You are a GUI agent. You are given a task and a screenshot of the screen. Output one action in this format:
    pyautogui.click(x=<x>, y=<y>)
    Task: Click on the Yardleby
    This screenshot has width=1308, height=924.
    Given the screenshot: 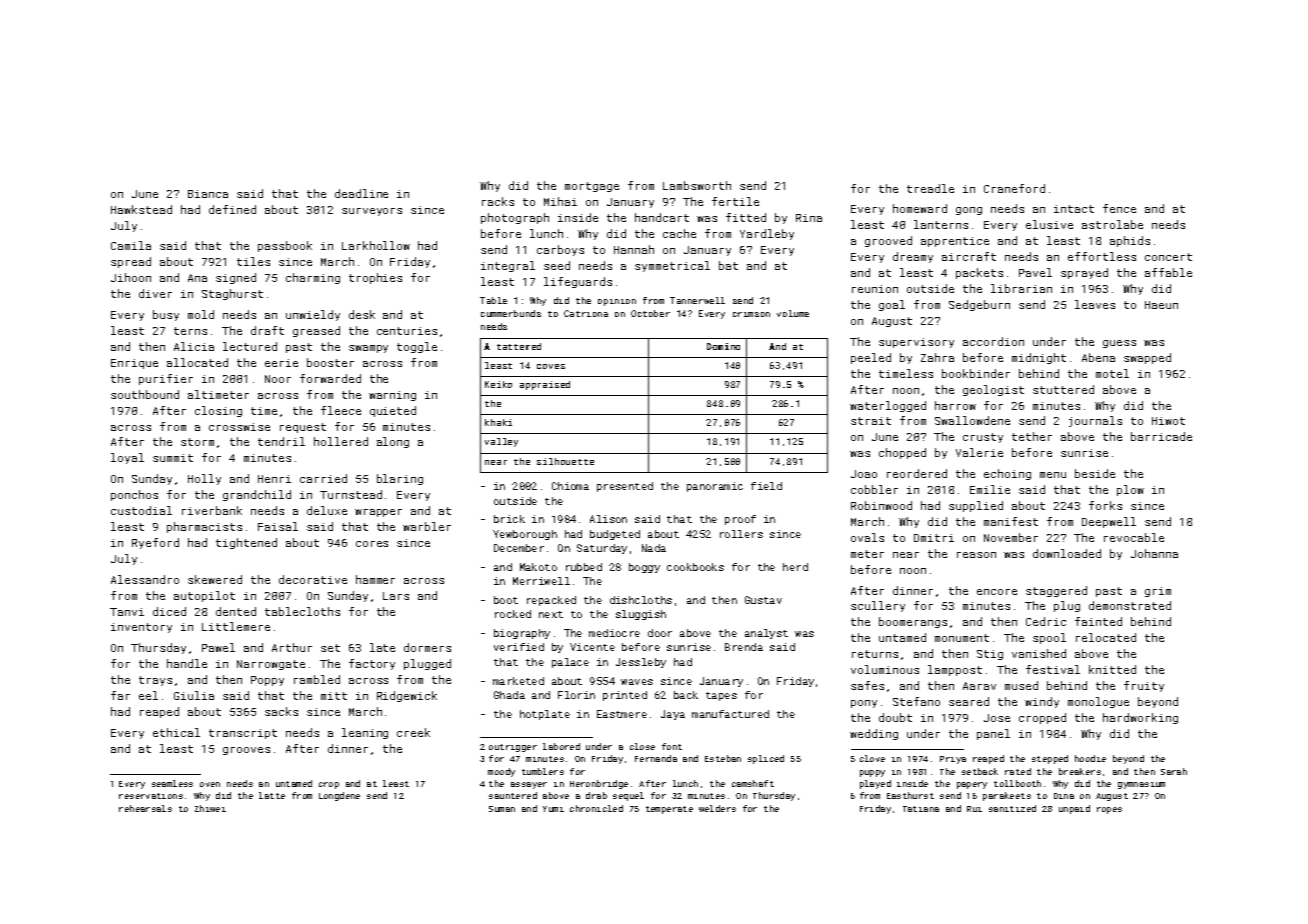 What is the action you would take?
    pyautogui.click(x=767, y=234)
